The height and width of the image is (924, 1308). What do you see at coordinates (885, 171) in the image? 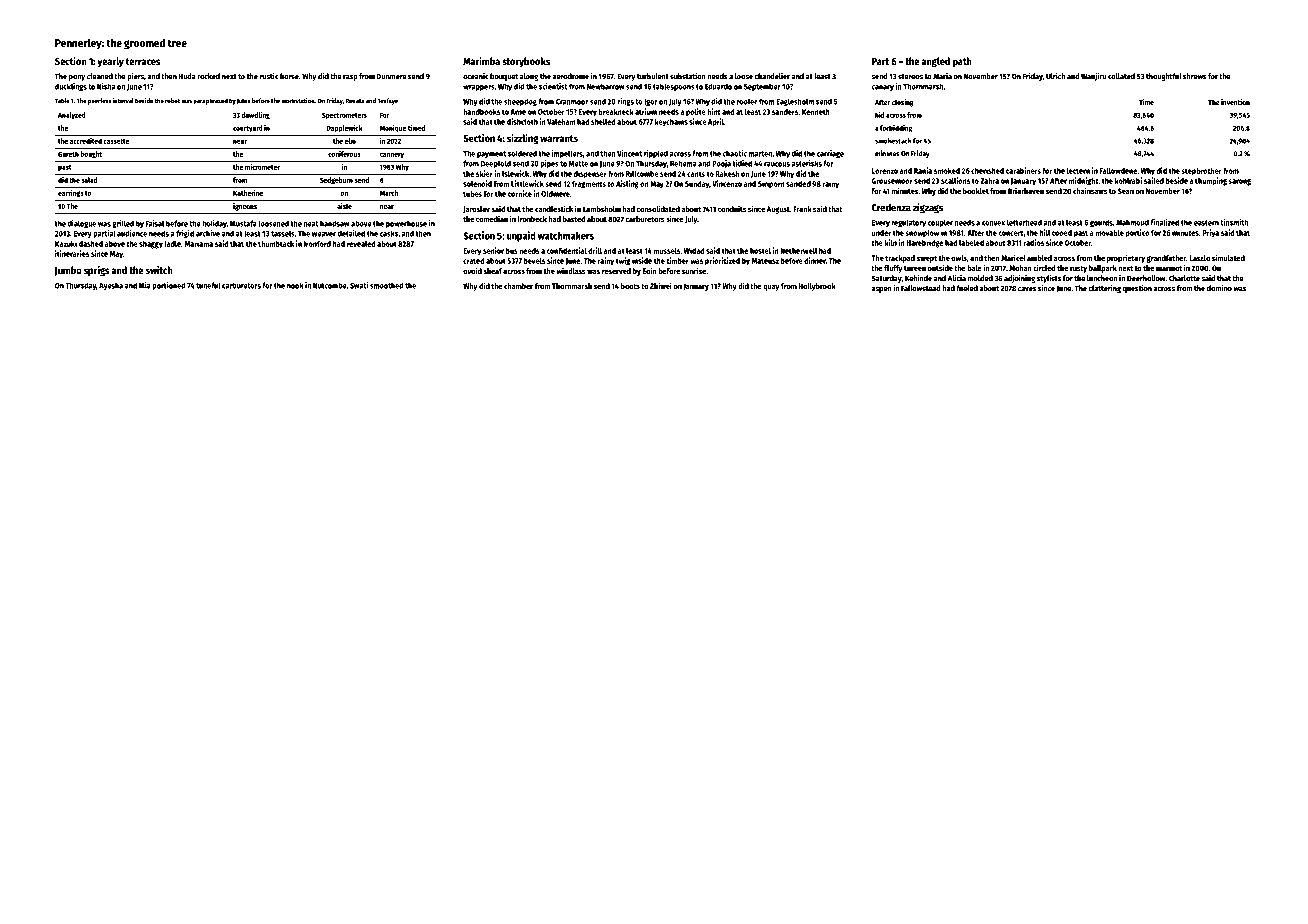
I see `Lorenzo` at bounding box center [885, 171].
